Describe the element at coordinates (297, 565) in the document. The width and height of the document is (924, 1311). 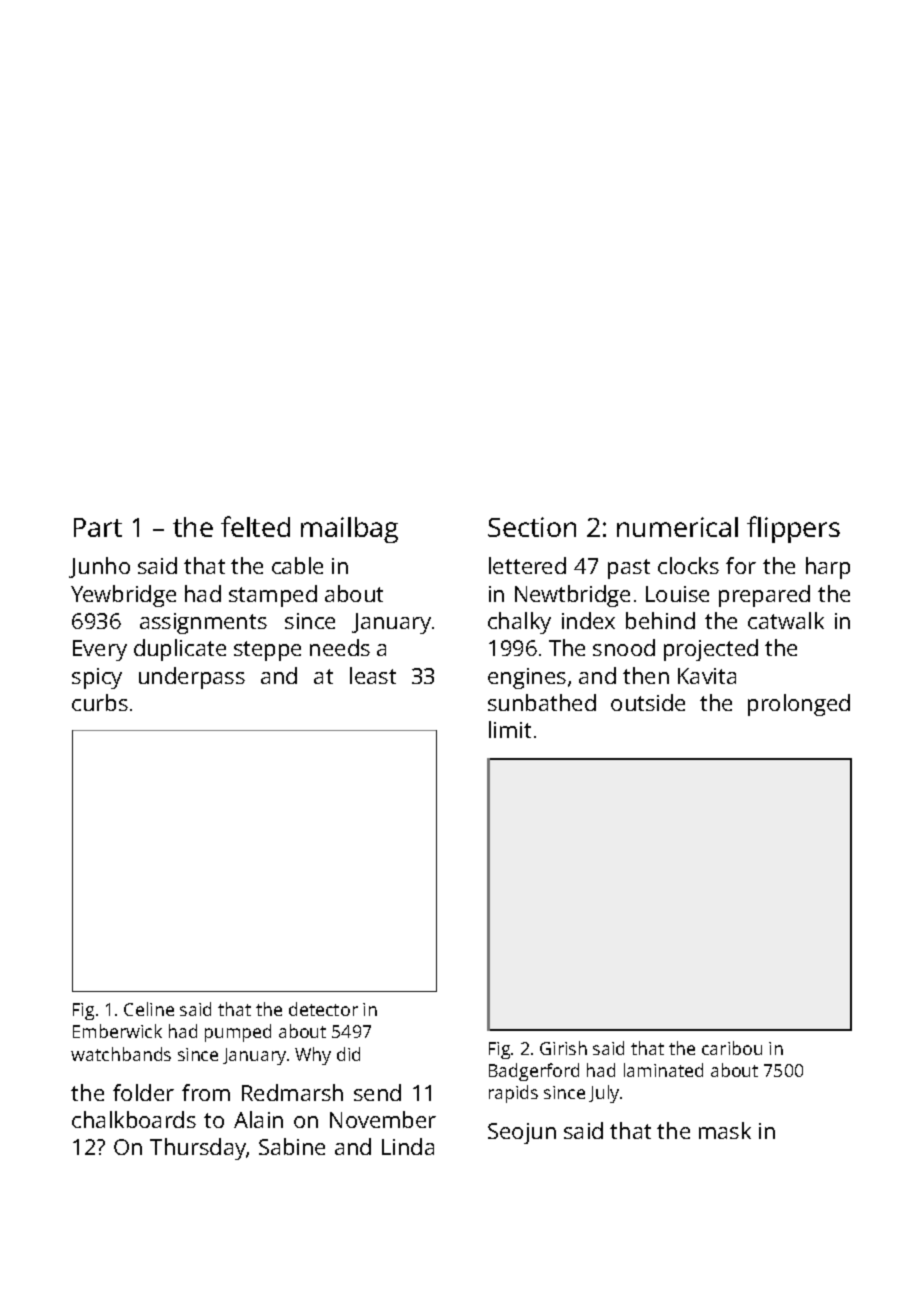
I see `cable` at that location.
